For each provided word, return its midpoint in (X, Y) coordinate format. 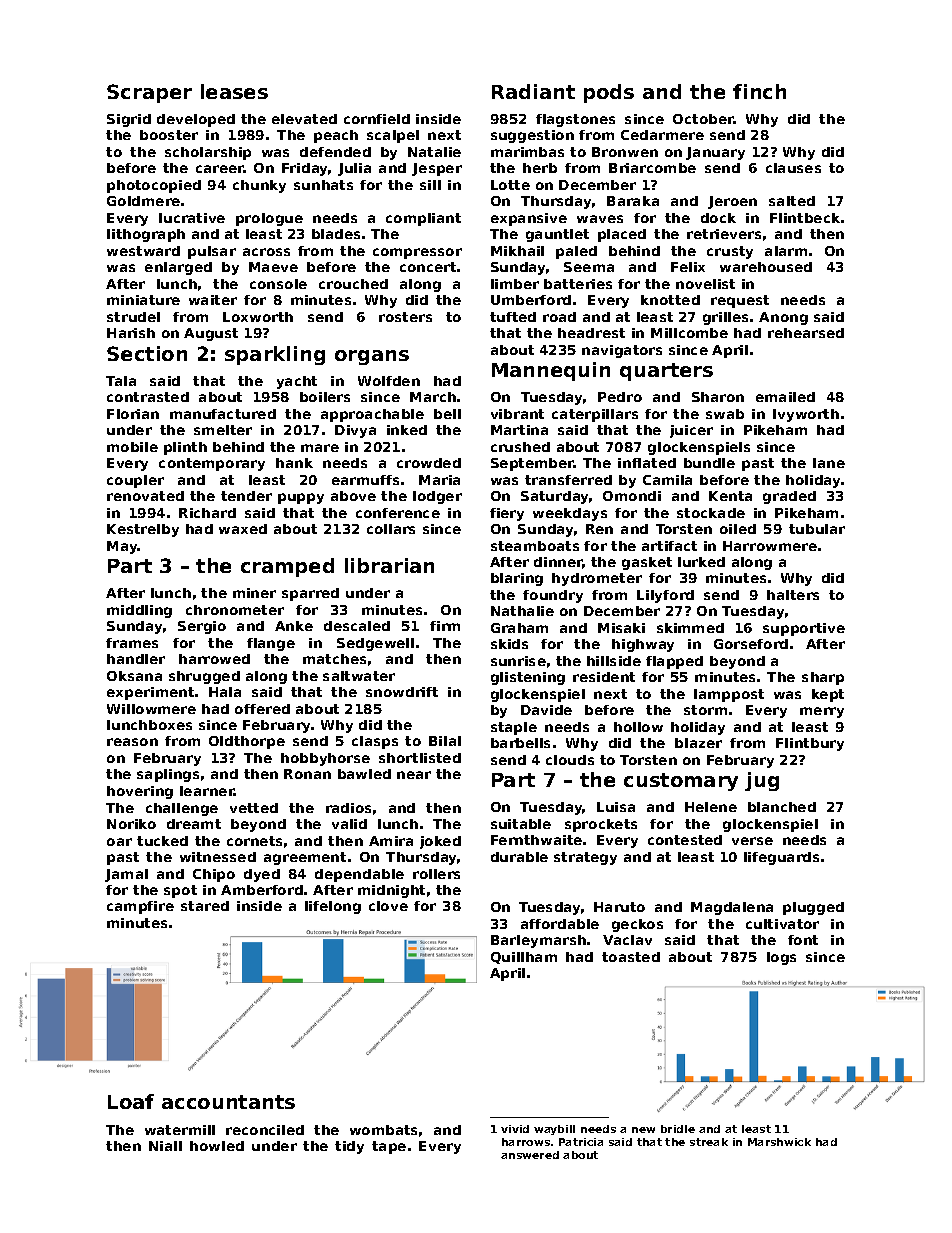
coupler (135, 481)
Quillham (524, 958)
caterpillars (595, 415)
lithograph (146, 235)
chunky (259, 186)
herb (540, 168)
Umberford (531, 300)
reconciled (265, 1130)
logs (781, 958)
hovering (140, 792)
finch (759, 91)
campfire (140, 907)
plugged (813, 908)
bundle (709, 463)
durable (519, 857)
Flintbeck (805, 218)
